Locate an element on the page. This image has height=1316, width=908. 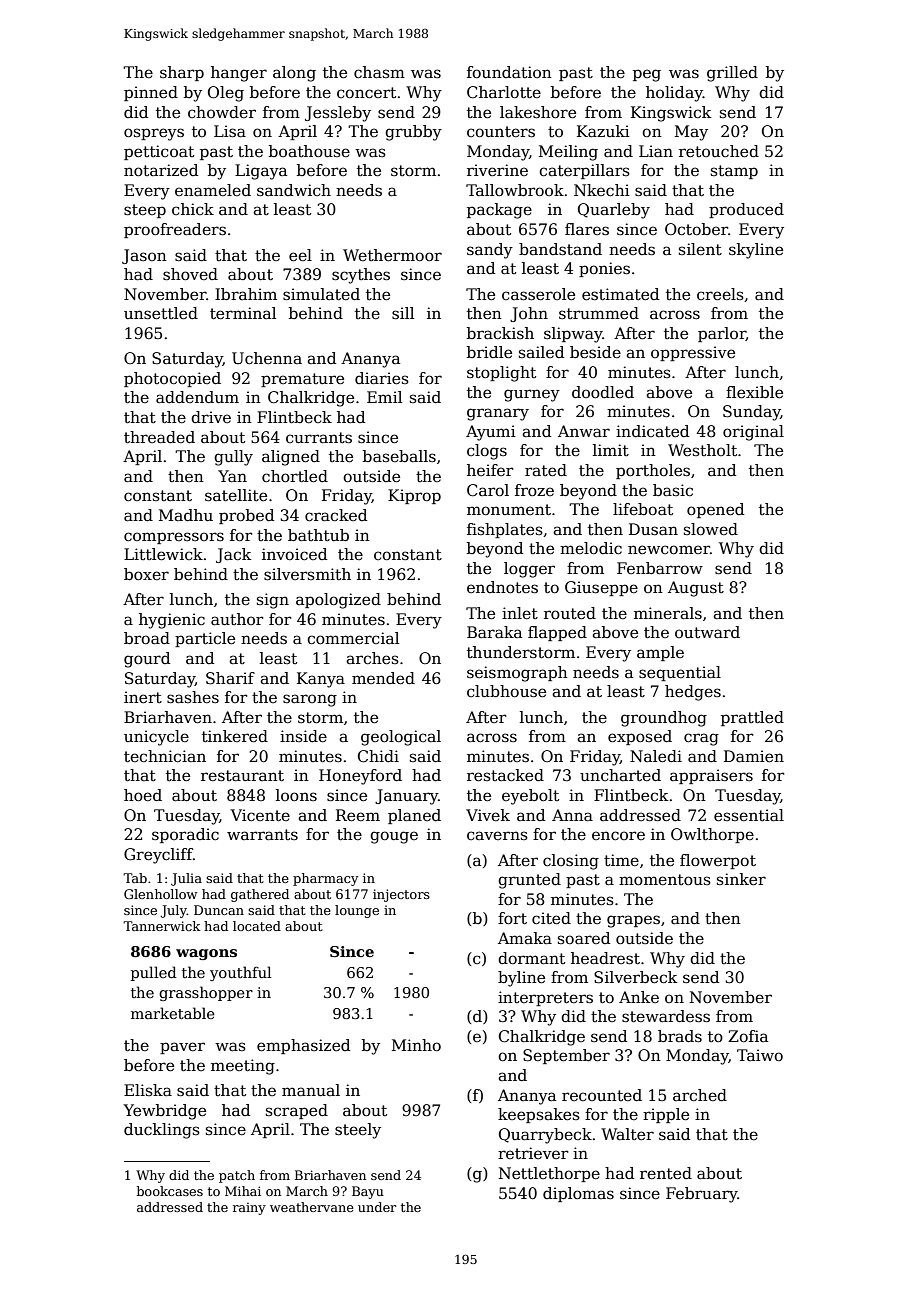
gathered is located at coordinates (260, 895).
